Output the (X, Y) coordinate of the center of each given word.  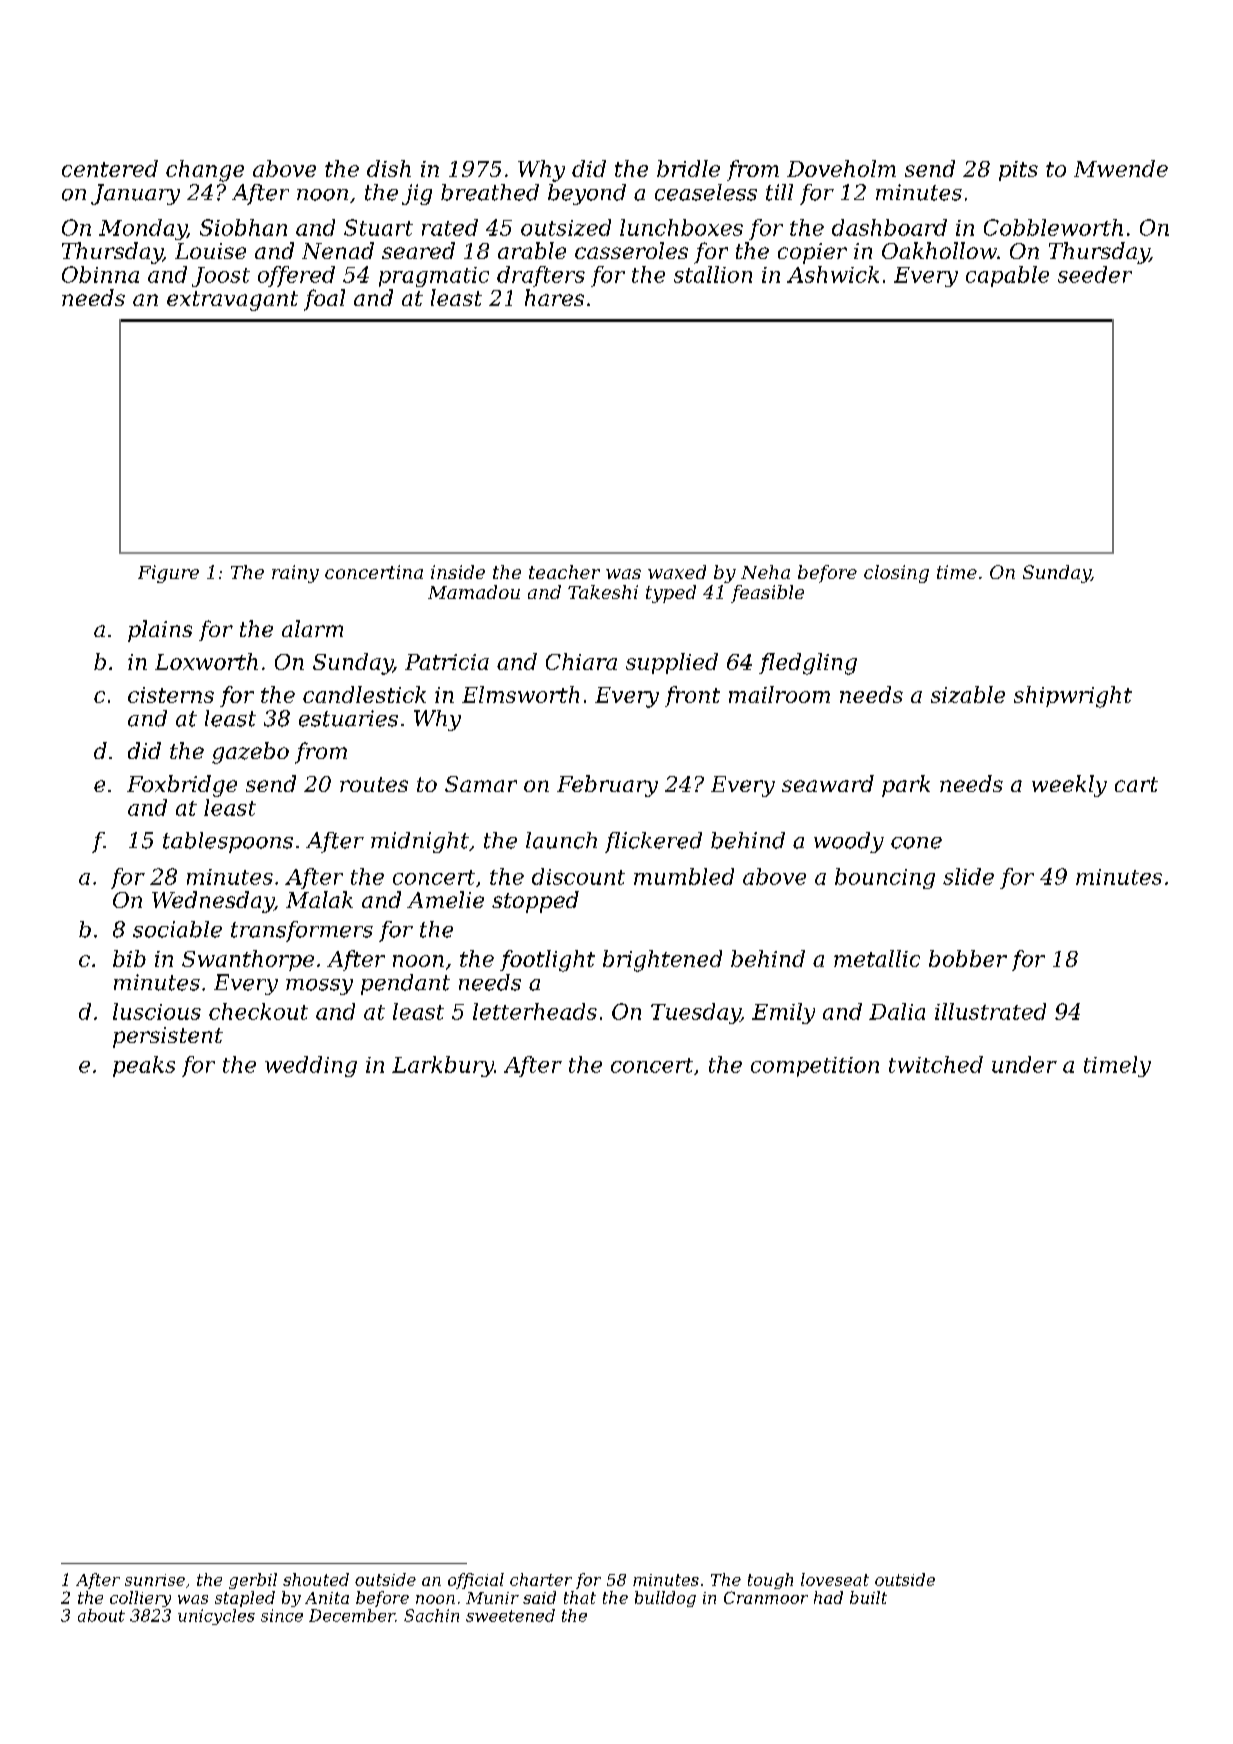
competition (815, 1067)
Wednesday (213, 902)
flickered (653, 842)
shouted (316, 1579)
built (868, 1597)
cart (1136, 784)
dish (389, 168)
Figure (168, 574)
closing (896, 574)
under (1024, 1064)
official (476, 1581)
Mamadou (474, 592)
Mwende (1121, 168)
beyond (587, 194)
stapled (245, 1599)
